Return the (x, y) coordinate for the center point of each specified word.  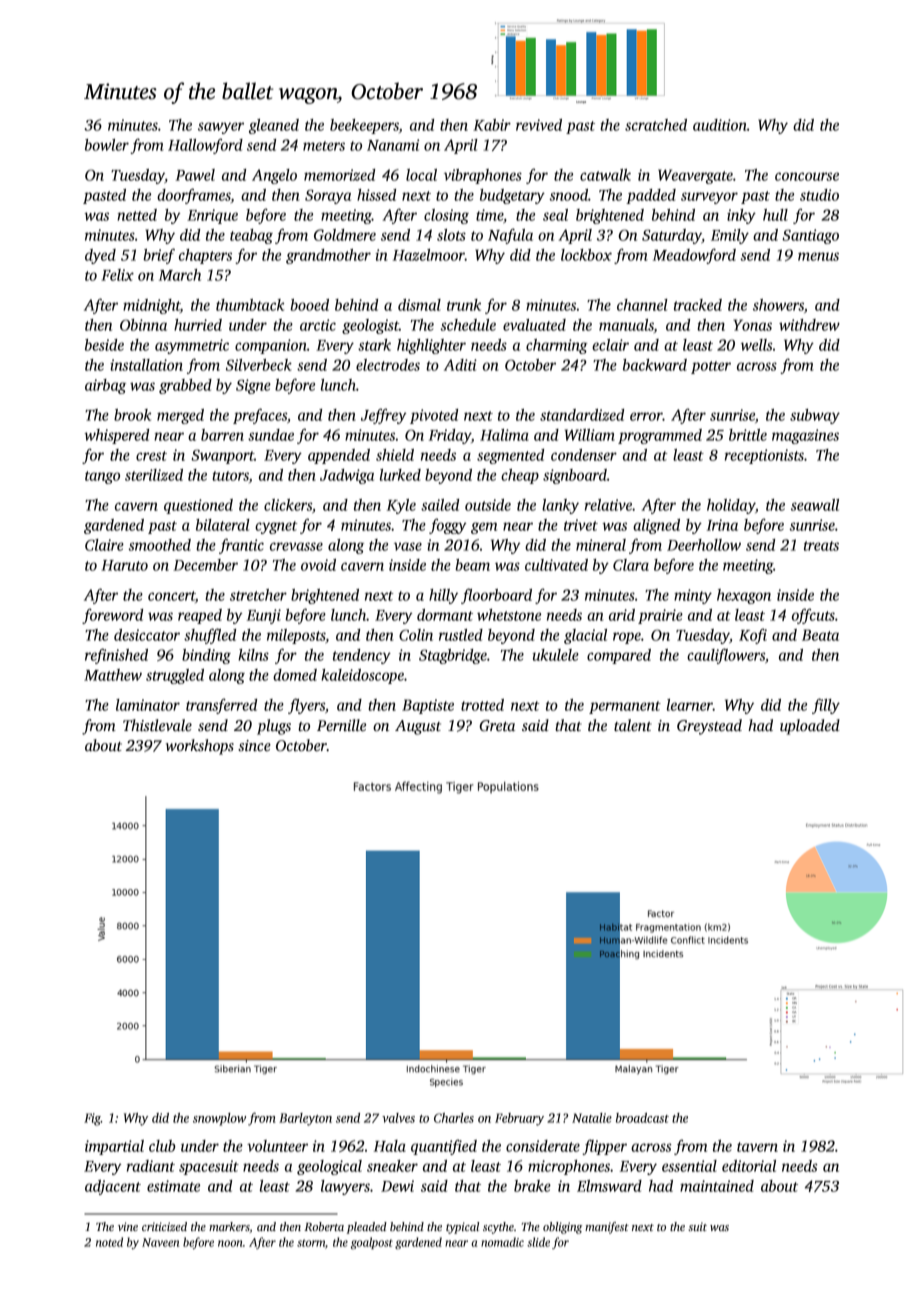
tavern (757, 1147)
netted (137, 215)
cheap (520, 476)
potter (711, 367)
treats (821, 546)
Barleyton (305, 1119)
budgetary (512, 196)
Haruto (124, 565)
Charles (454, 1118)
